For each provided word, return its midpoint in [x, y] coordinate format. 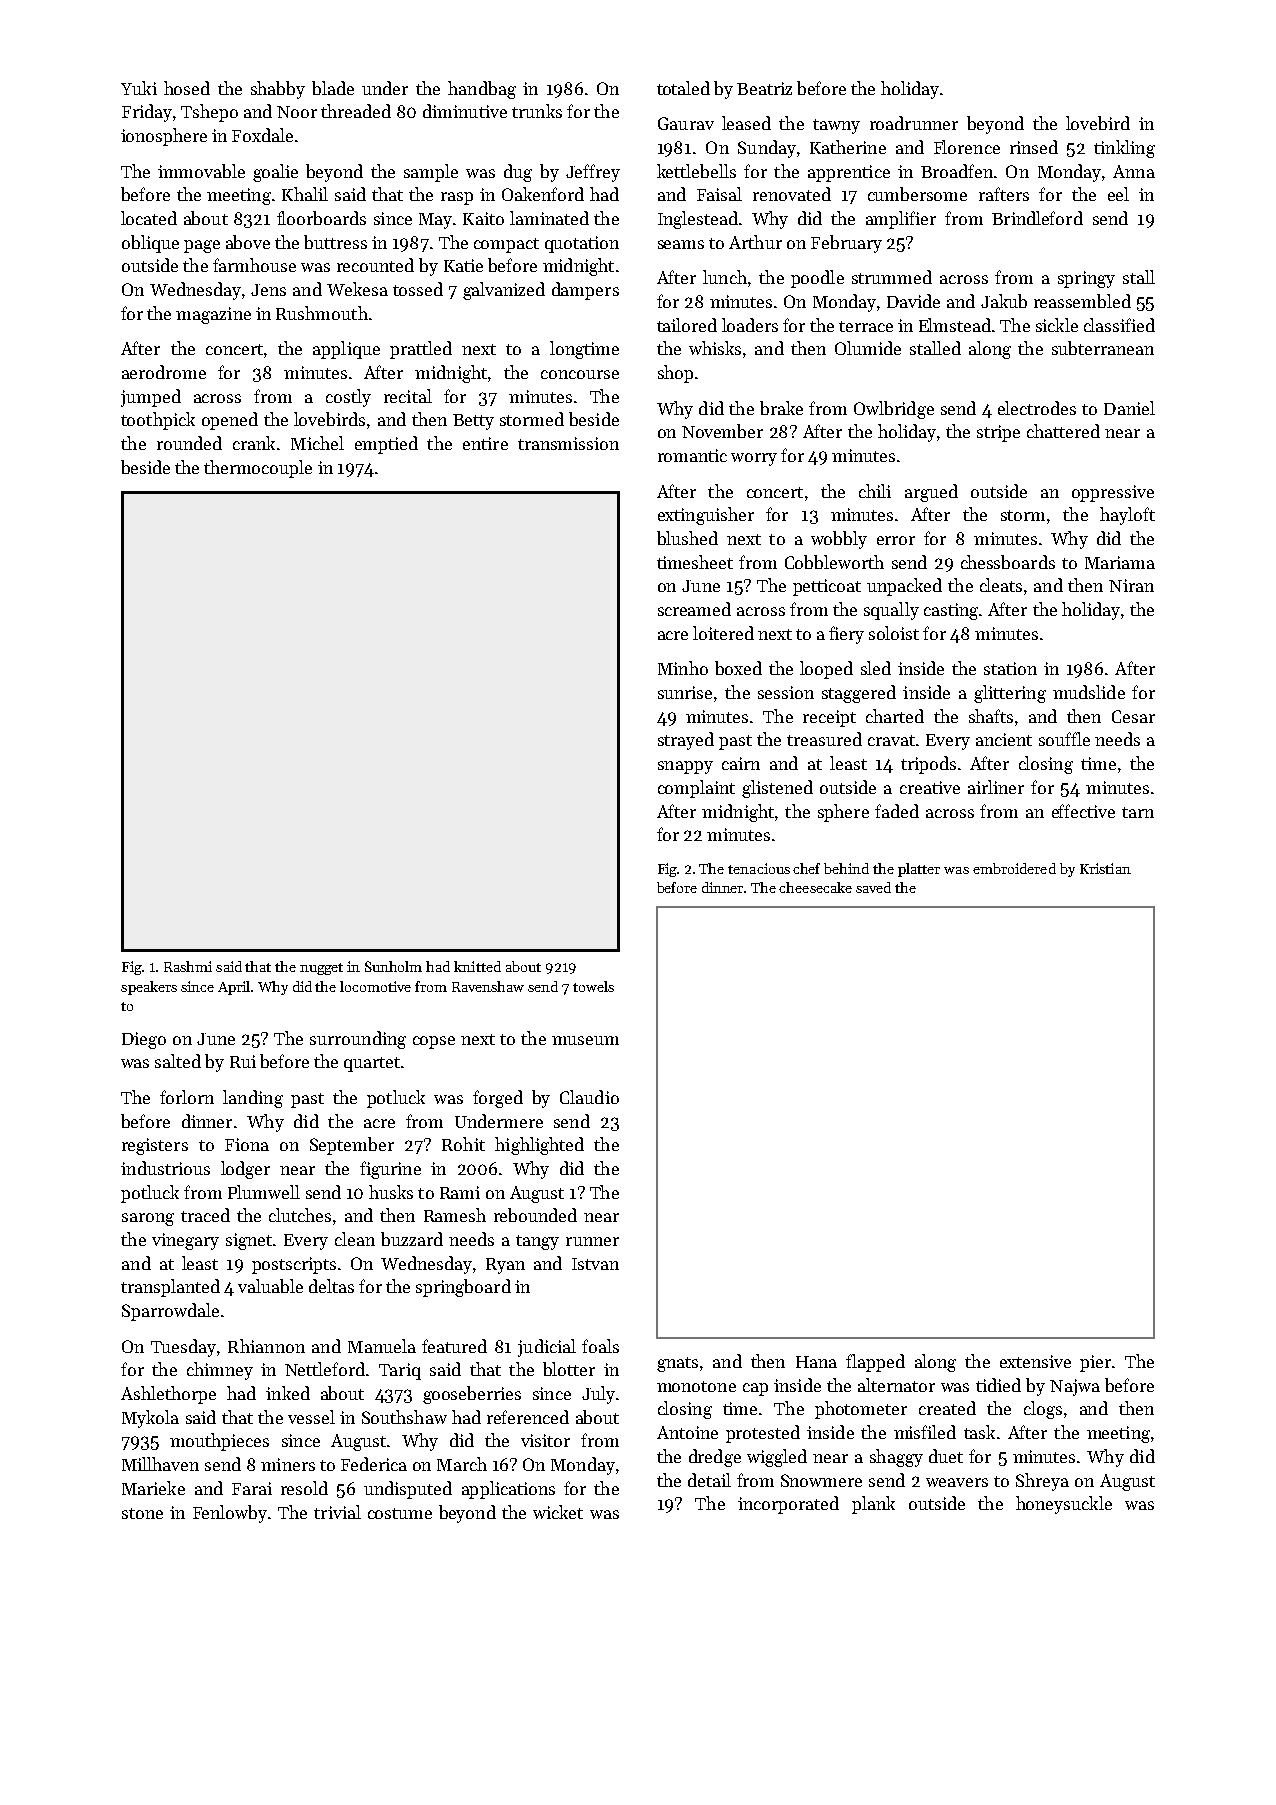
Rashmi [188, 966]
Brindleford [1037, 218]
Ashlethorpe [168, 1395]
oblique [150, 244]
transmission [568, 443]
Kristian [1105, 868]
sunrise [685, 692]
